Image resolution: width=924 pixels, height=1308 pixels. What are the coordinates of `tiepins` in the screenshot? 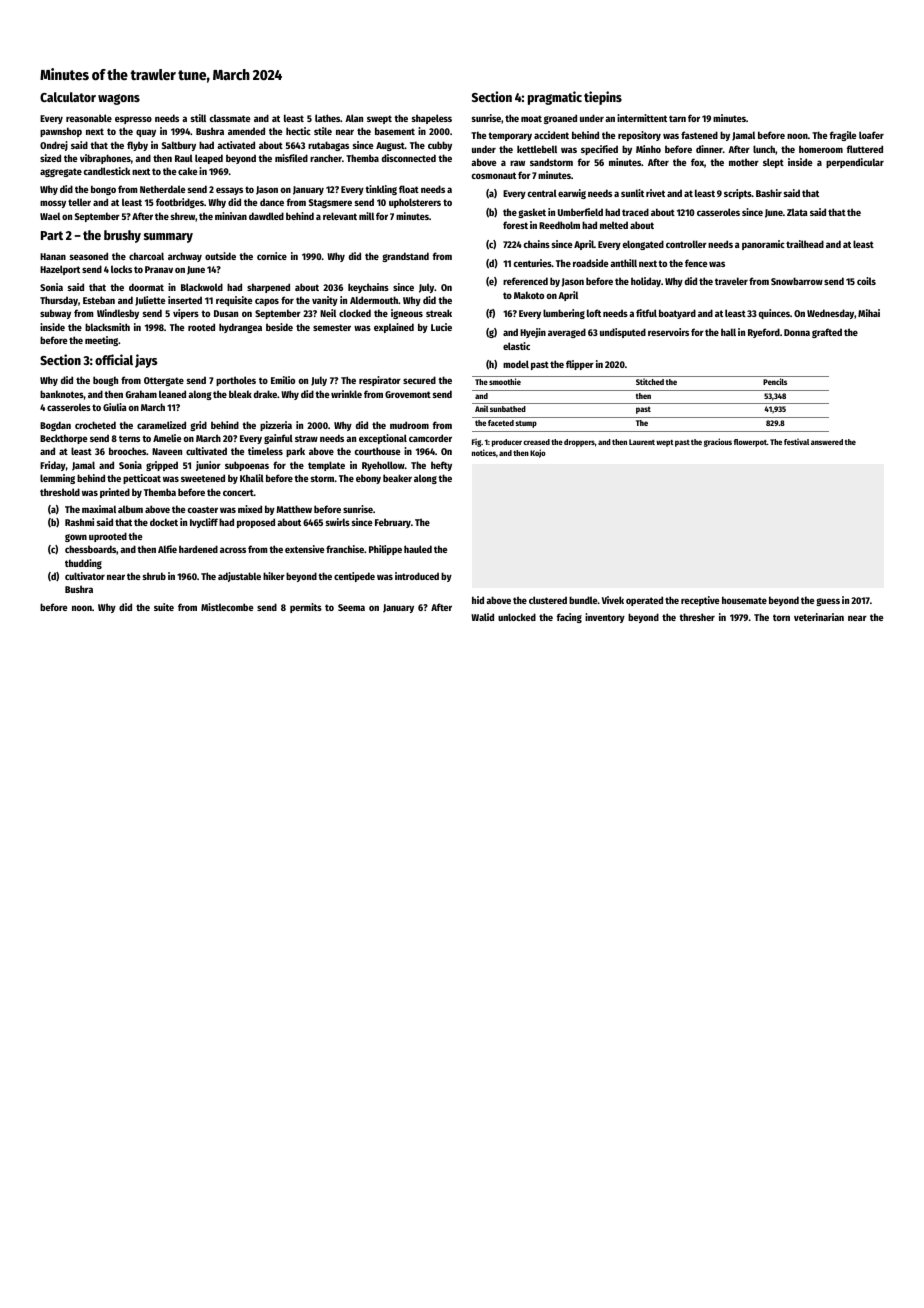 It's located at (603, 98).
